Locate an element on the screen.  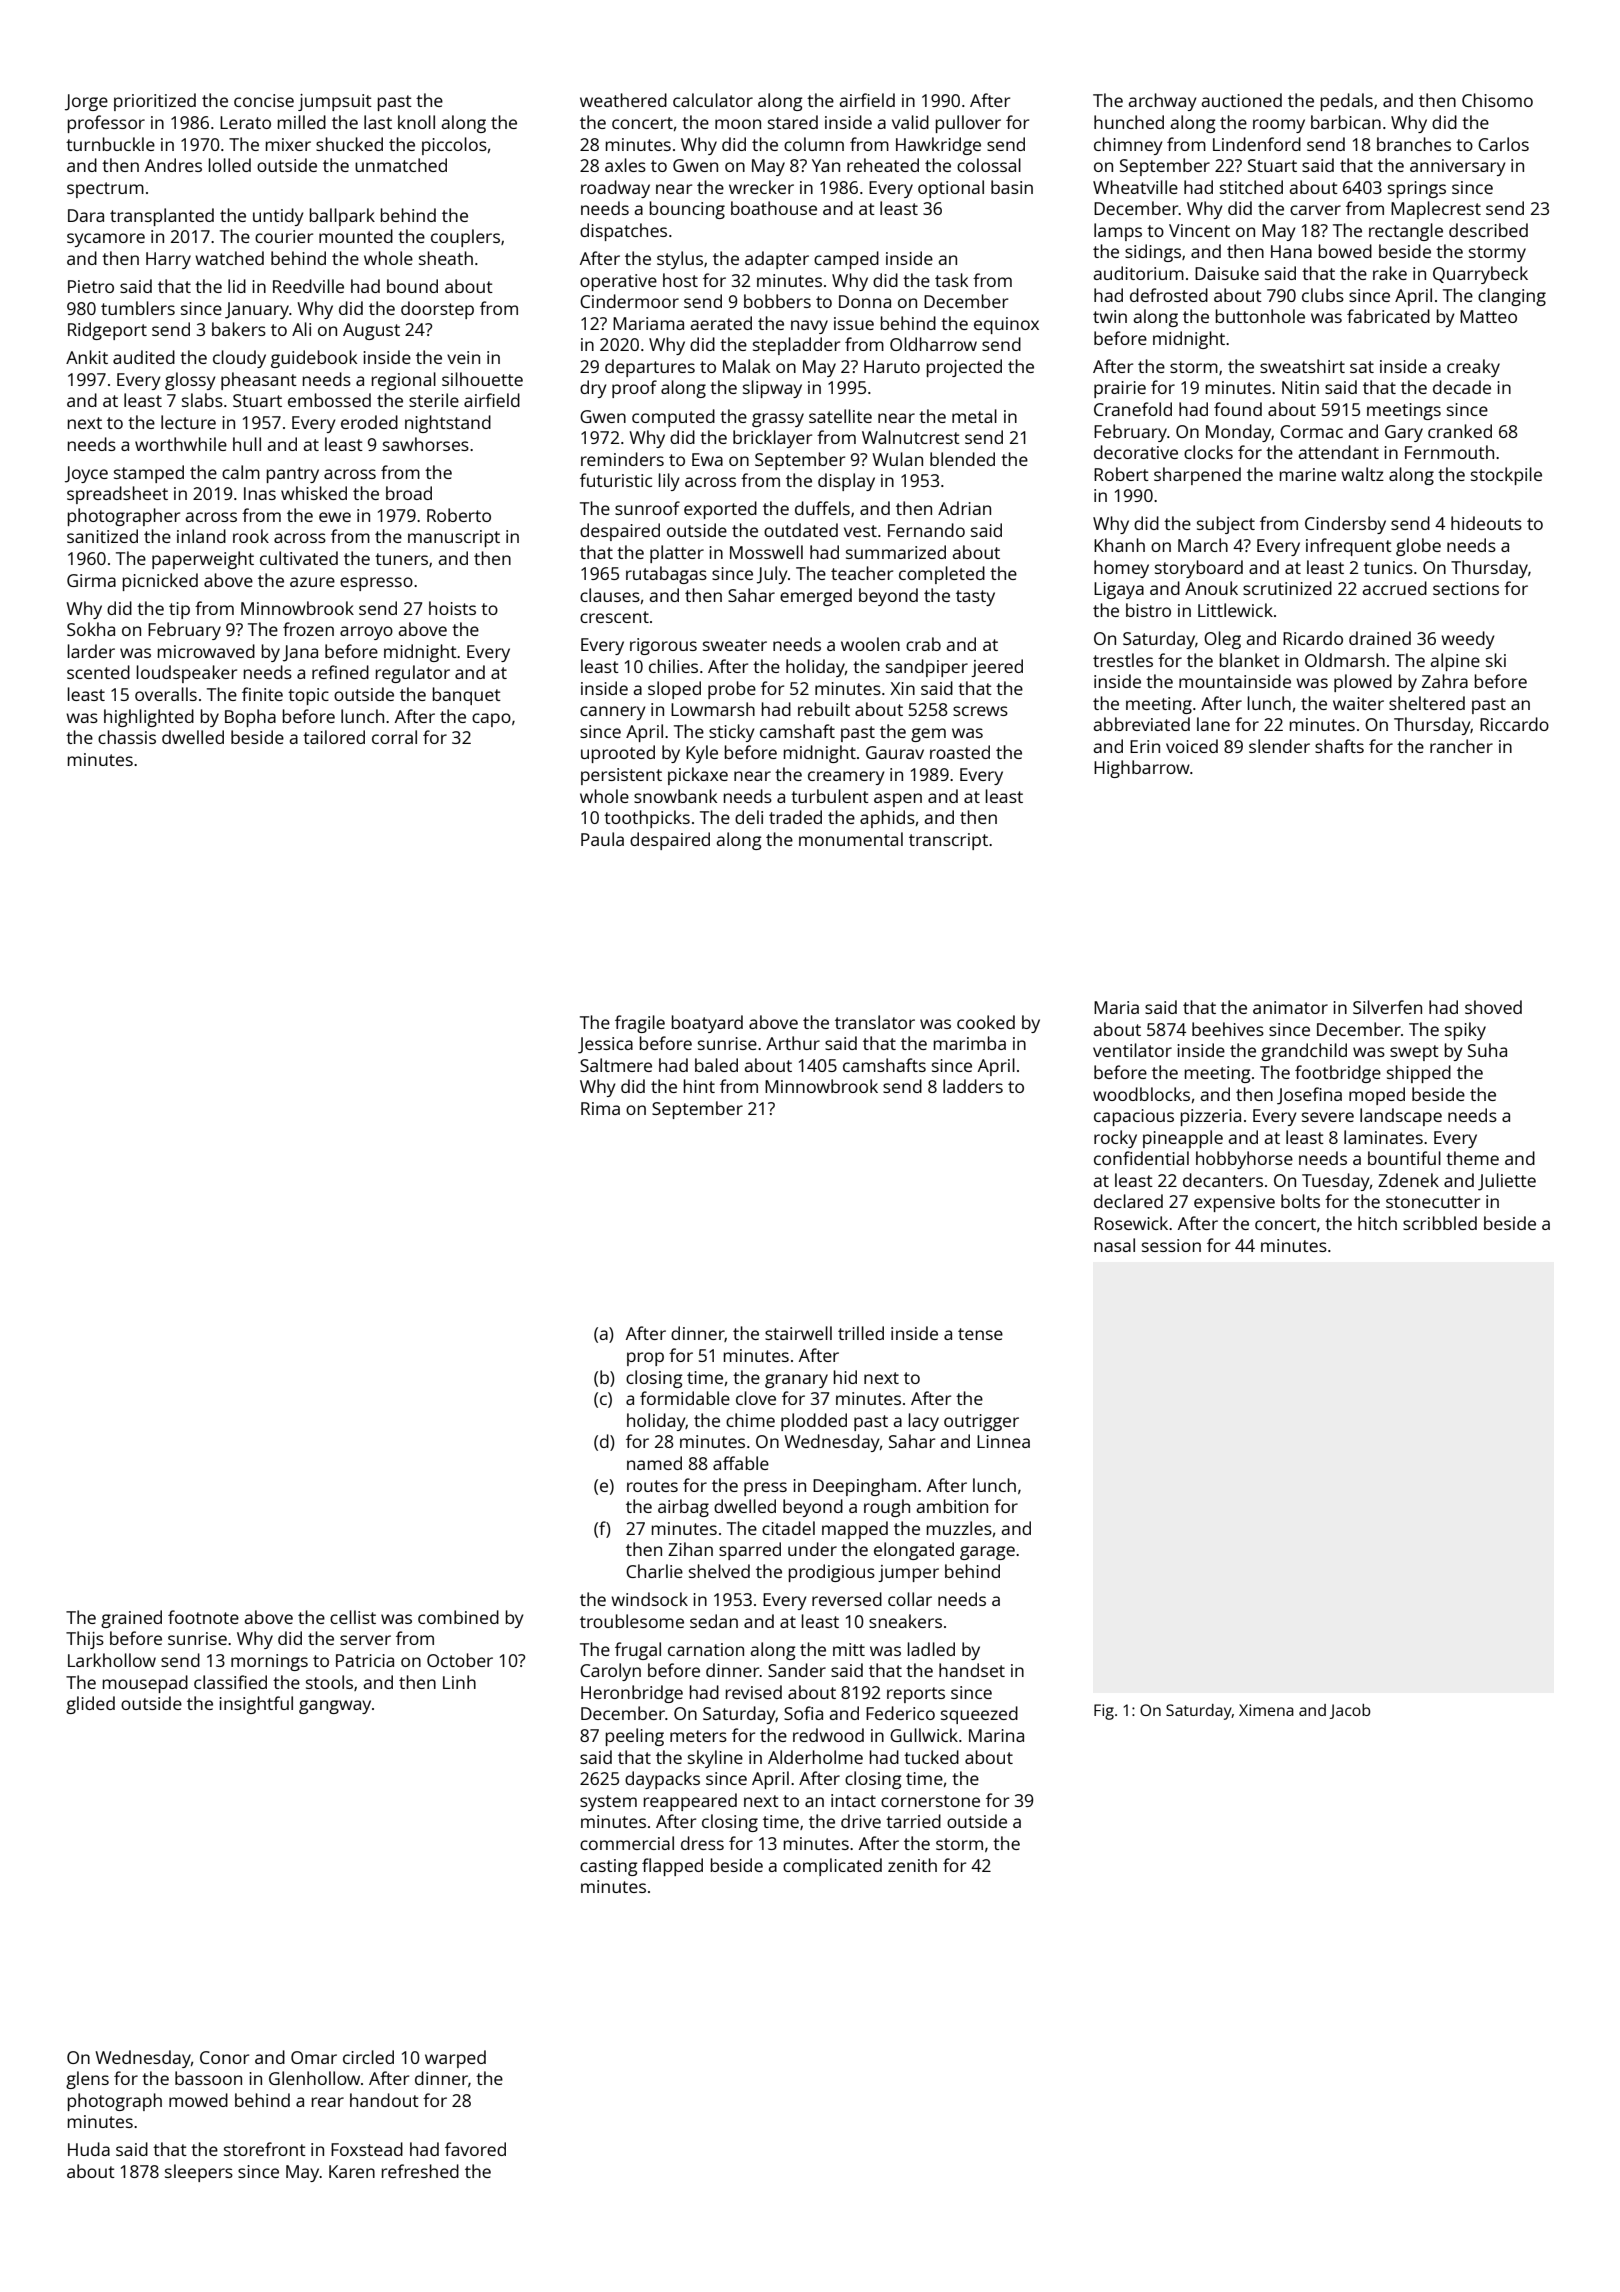
favored is located at coordinates (475, 2149).
